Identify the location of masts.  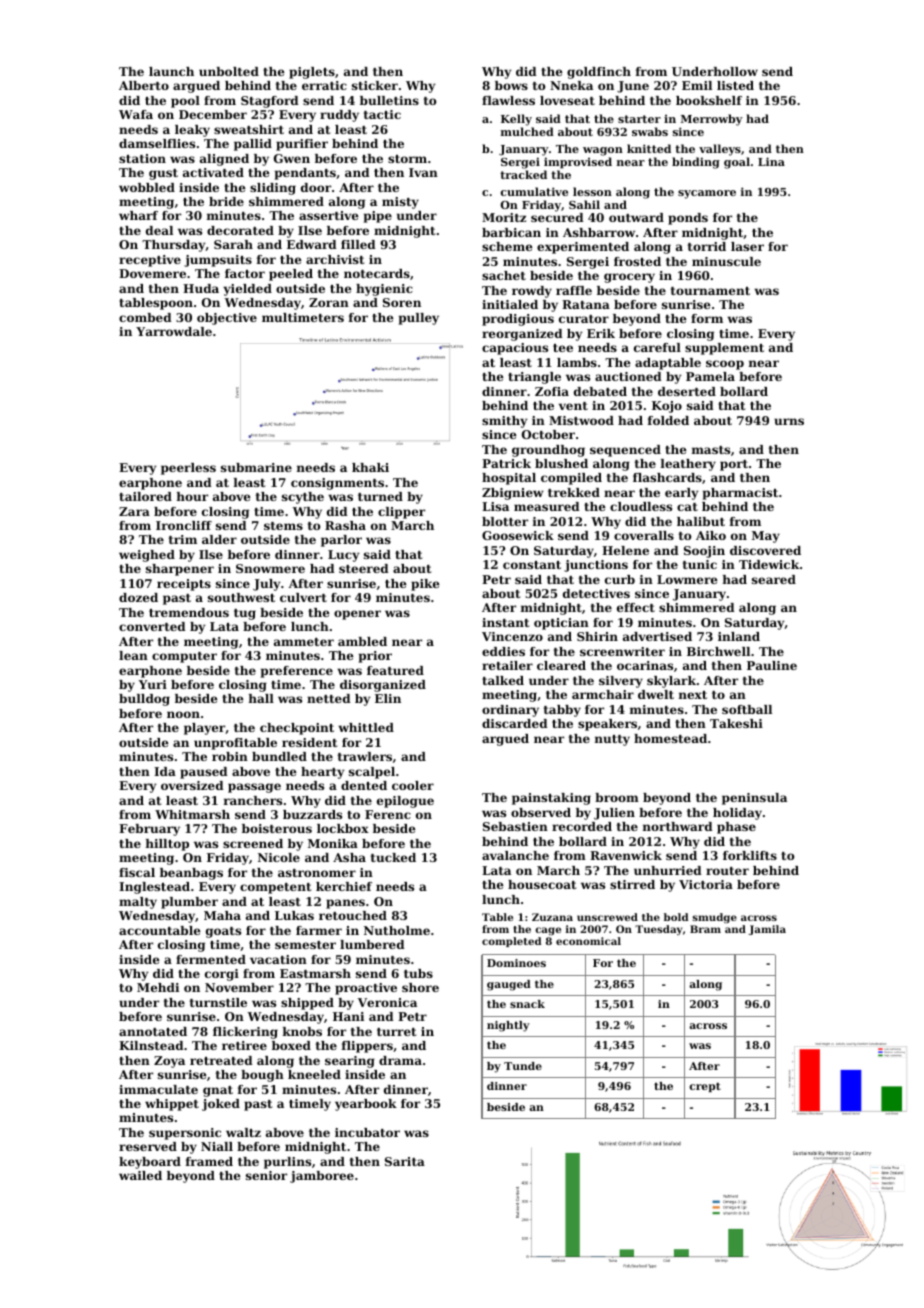
(711, 450).
